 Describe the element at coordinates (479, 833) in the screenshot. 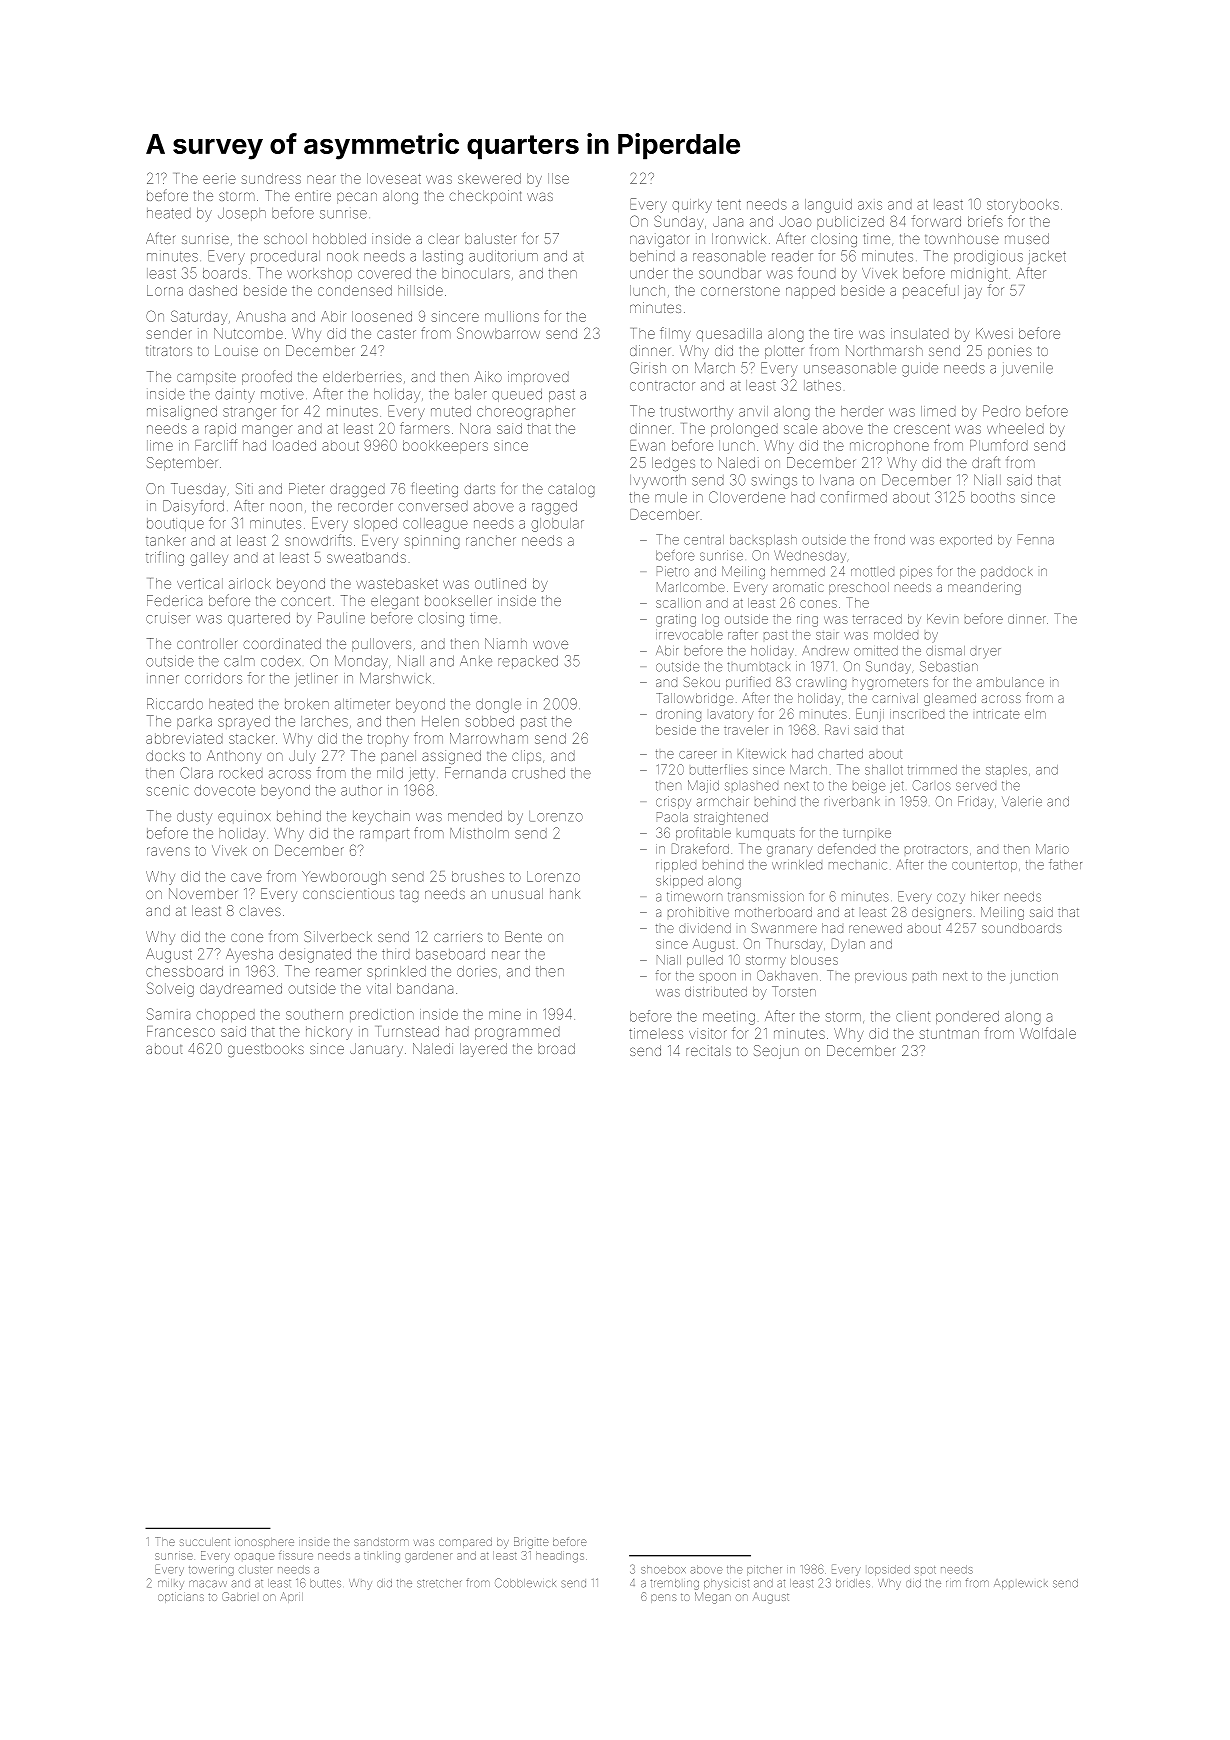

I see `Mistholm` at that location.
